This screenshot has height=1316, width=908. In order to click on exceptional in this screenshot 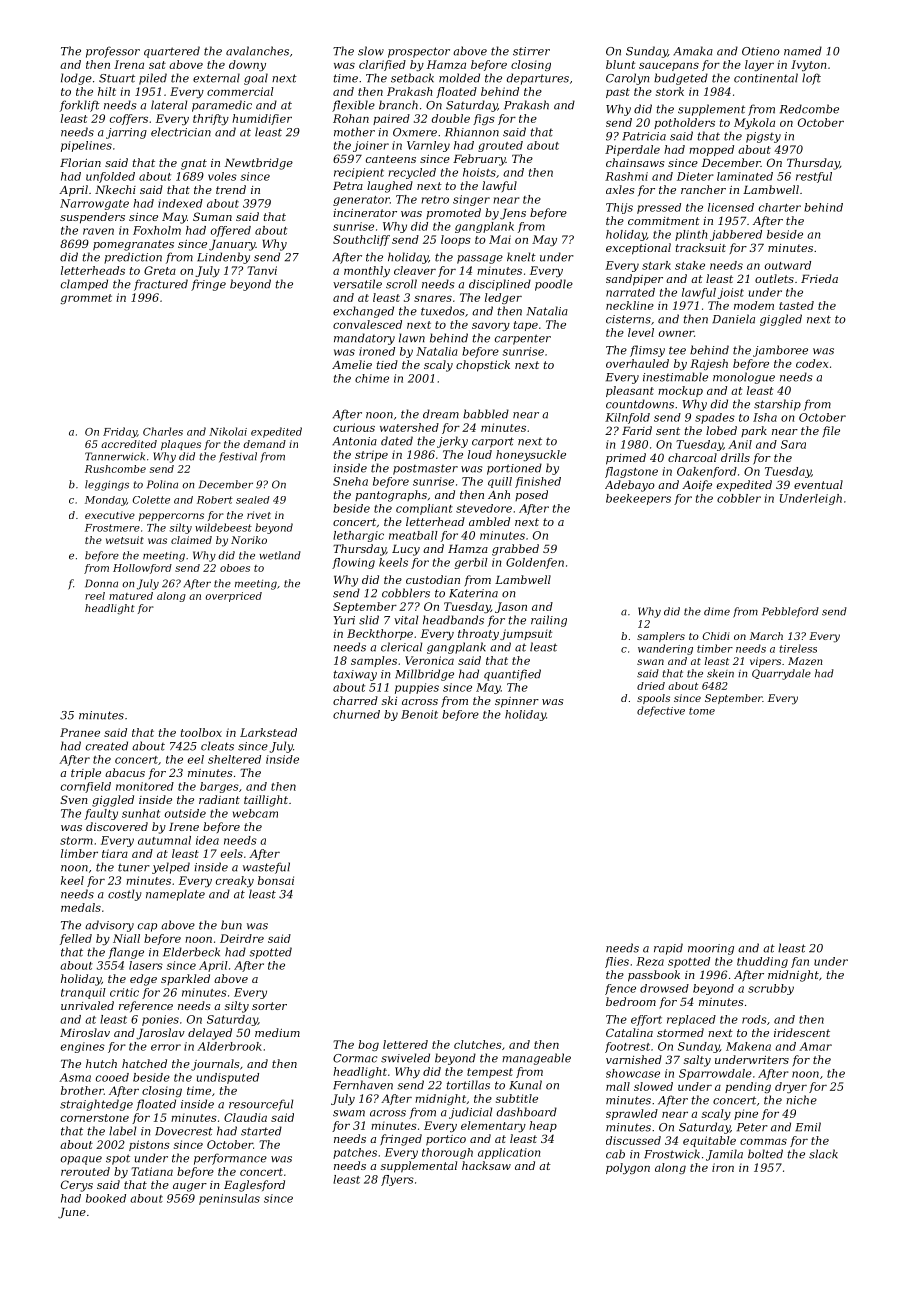, I will do `click(638, 249)`.
